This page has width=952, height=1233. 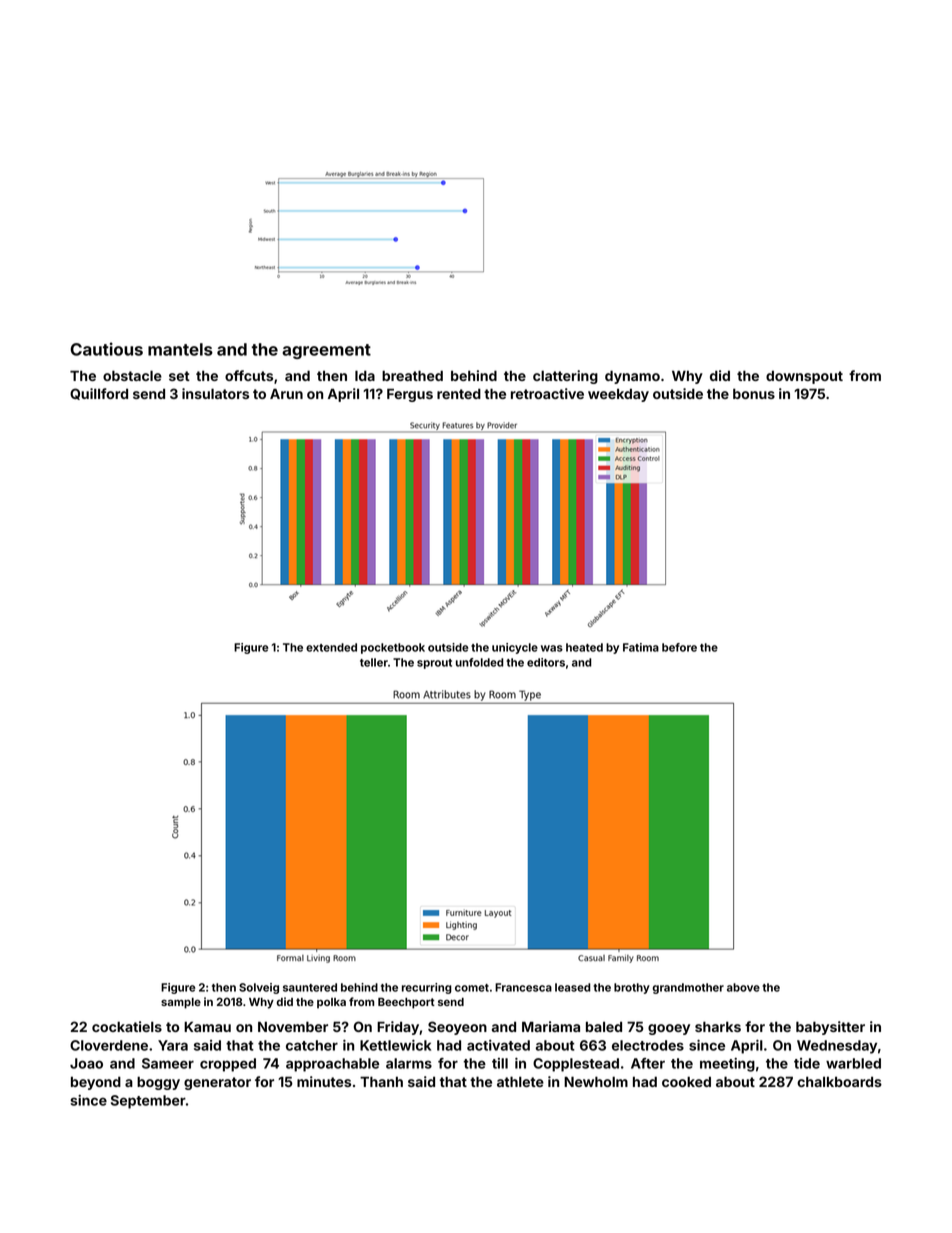 I want to click on above, so click(x=743, y=987).
